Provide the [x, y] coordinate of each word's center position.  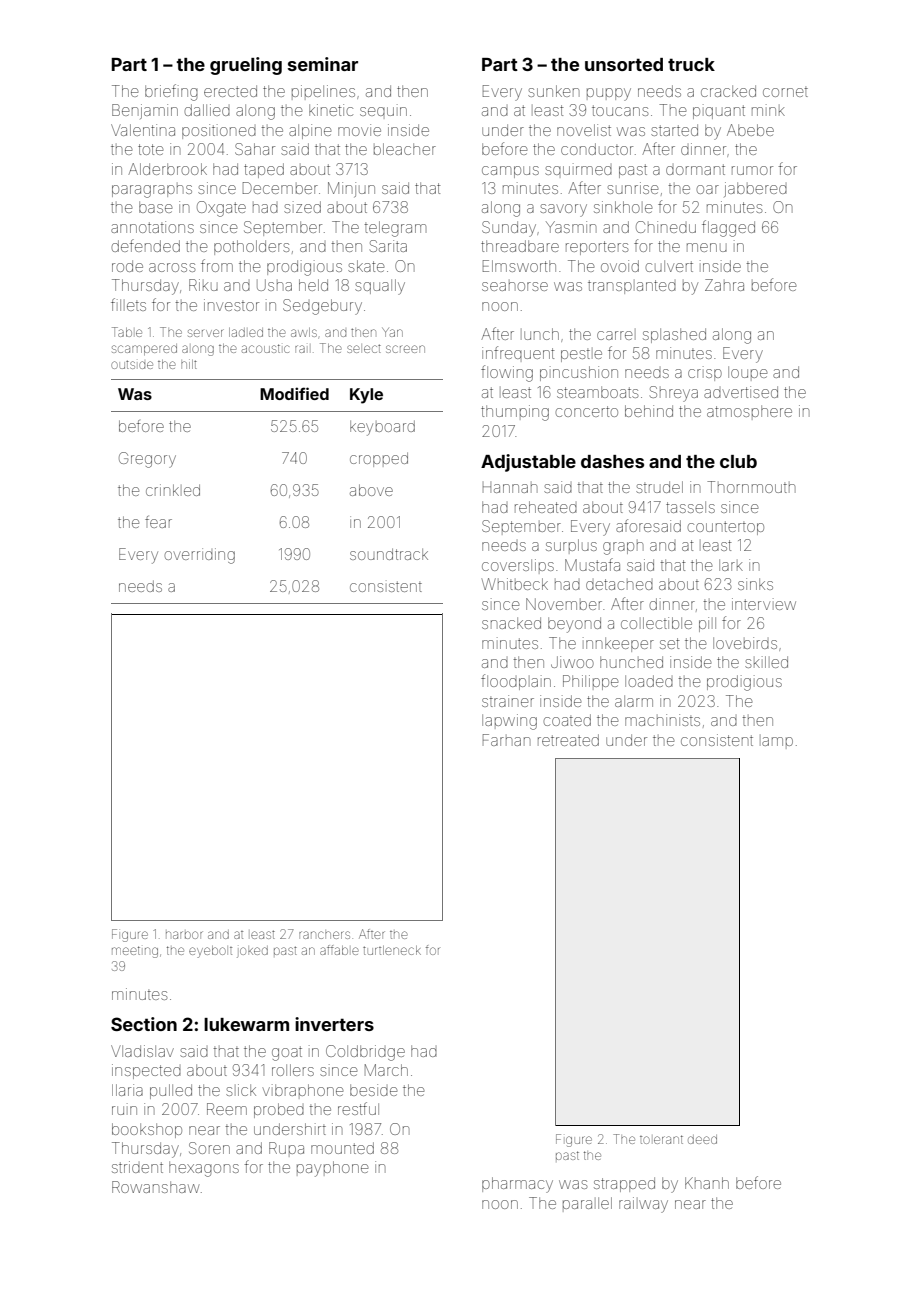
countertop [725, 528]
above [371, 490]
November [564, 604]
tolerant [661, 1139]
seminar [323, 64]
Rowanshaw [155, 1187]
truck [691, 64]
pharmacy [517, 1185]
